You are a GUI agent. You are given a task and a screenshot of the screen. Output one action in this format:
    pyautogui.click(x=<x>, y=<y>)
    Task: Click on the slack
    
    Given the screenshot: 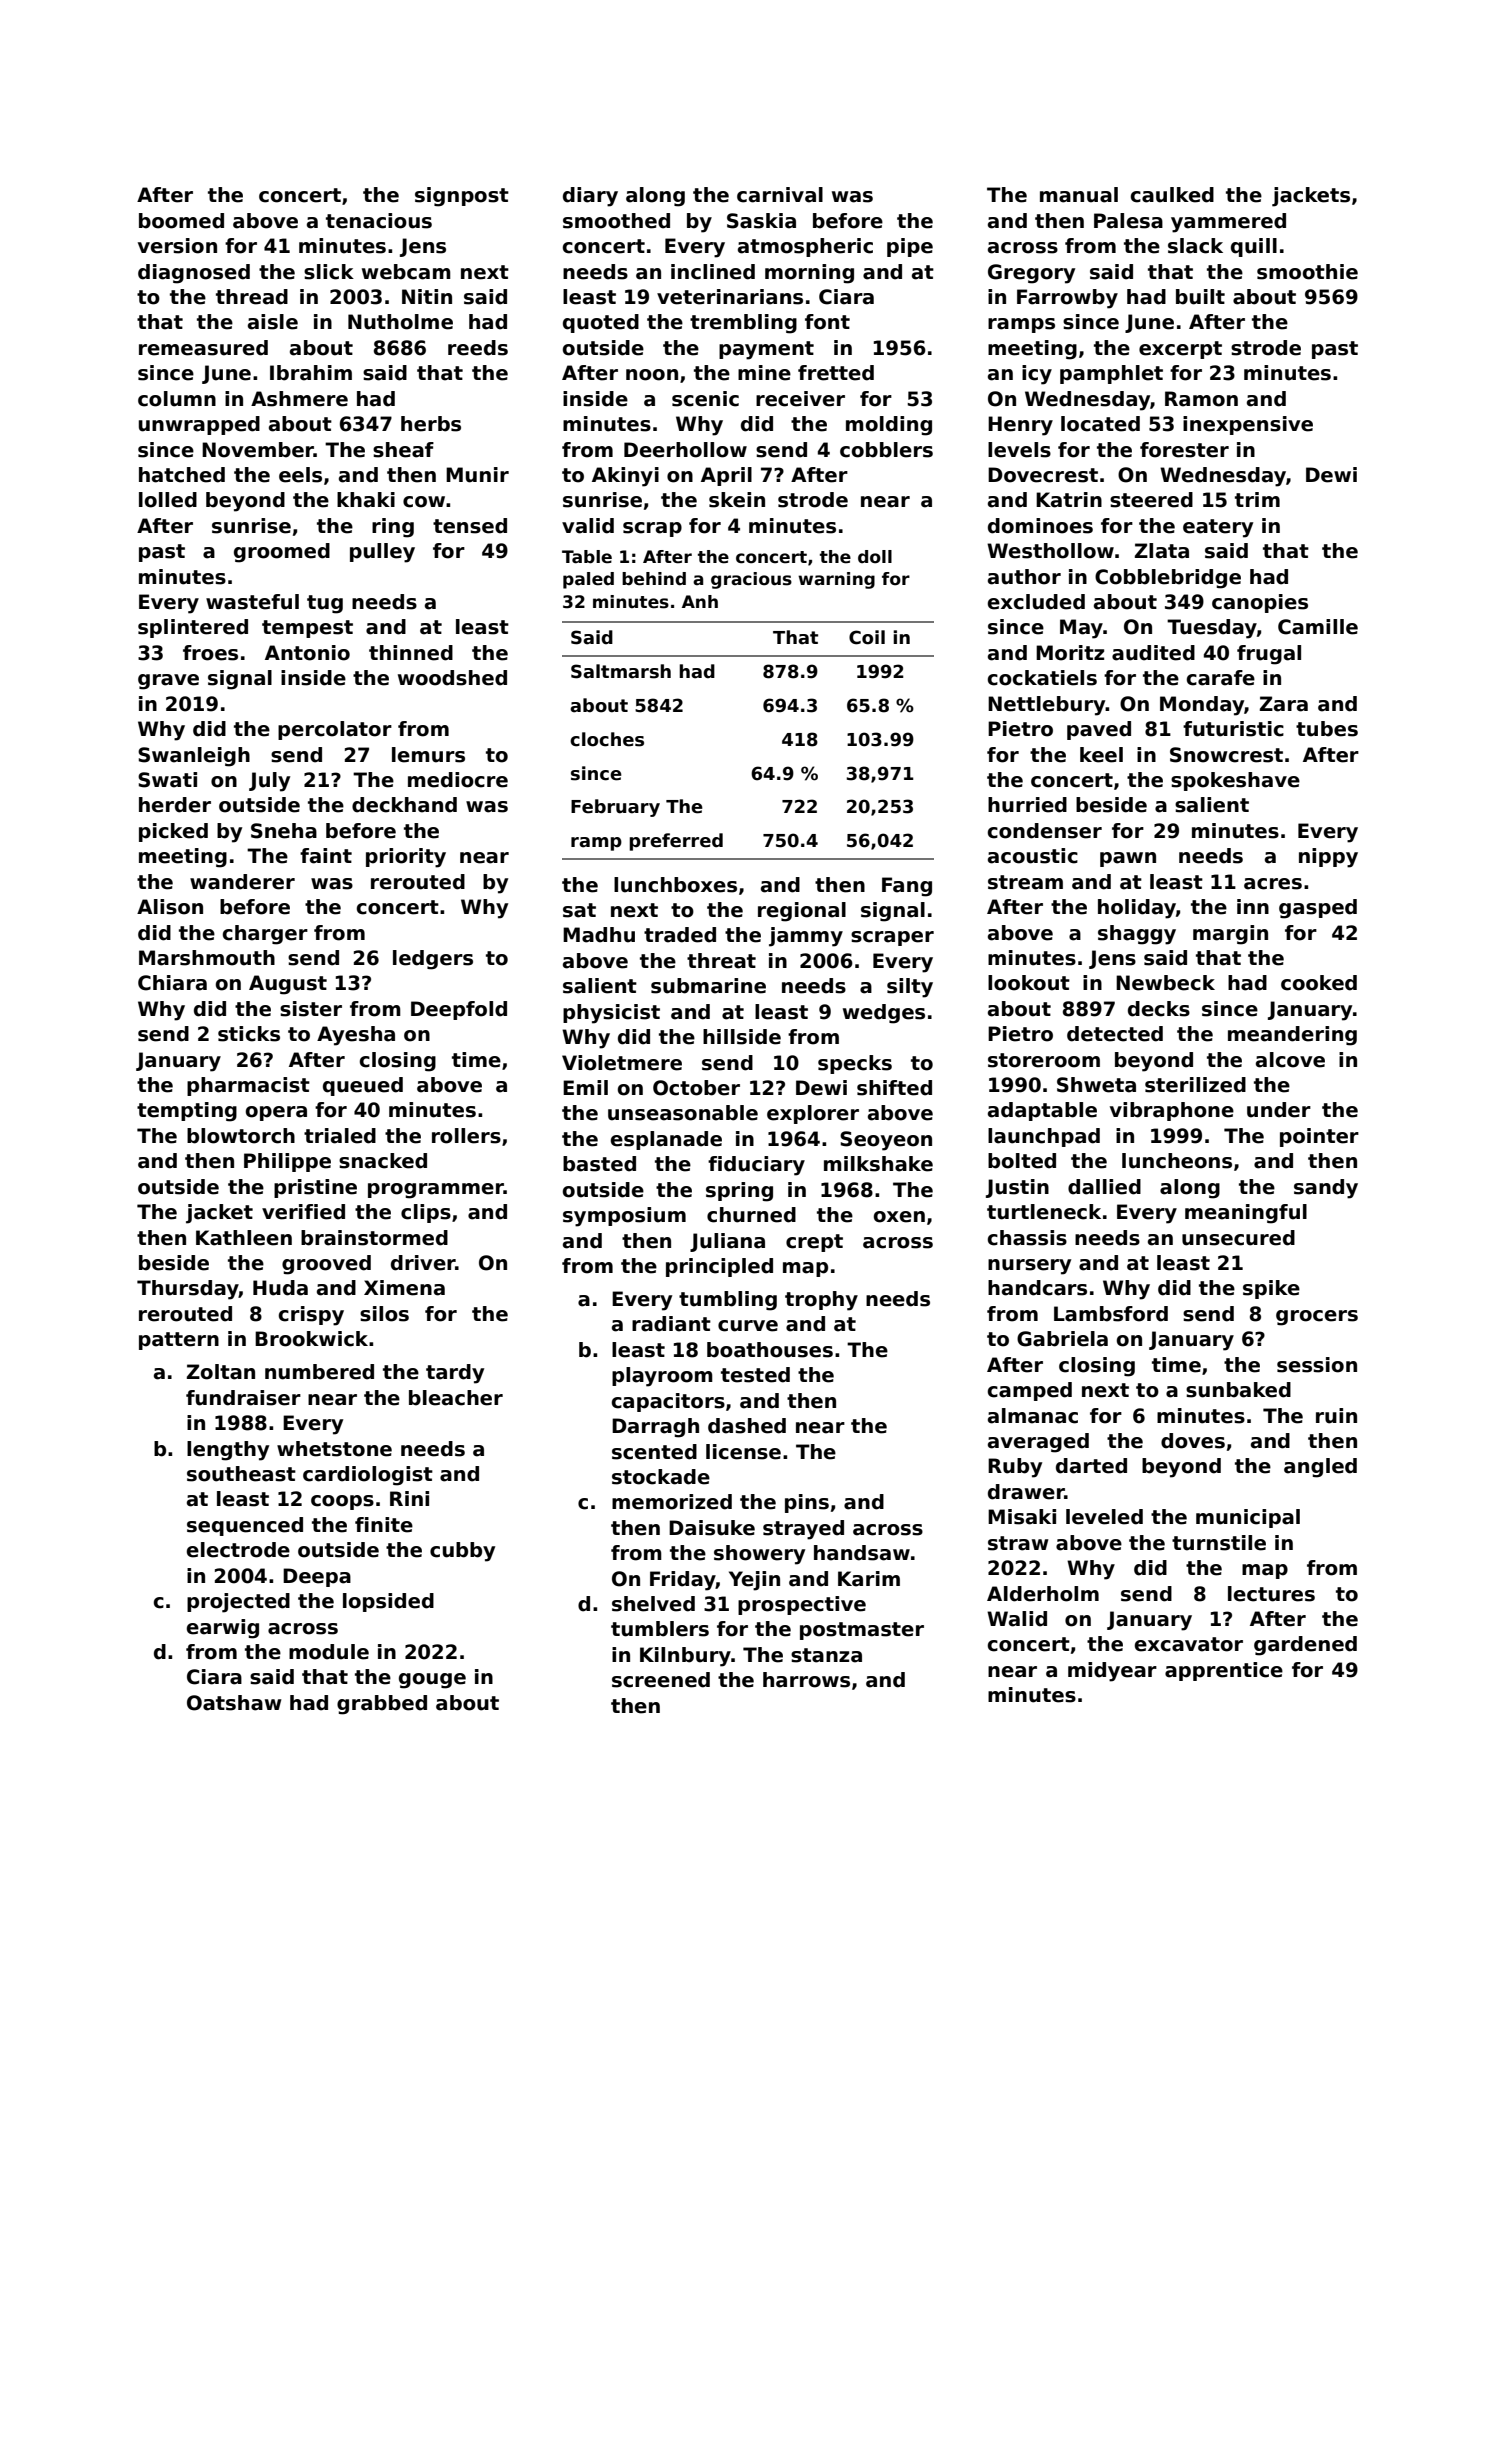 What is the action you would take?
    pyautogui.click(x=1195, y=246)
